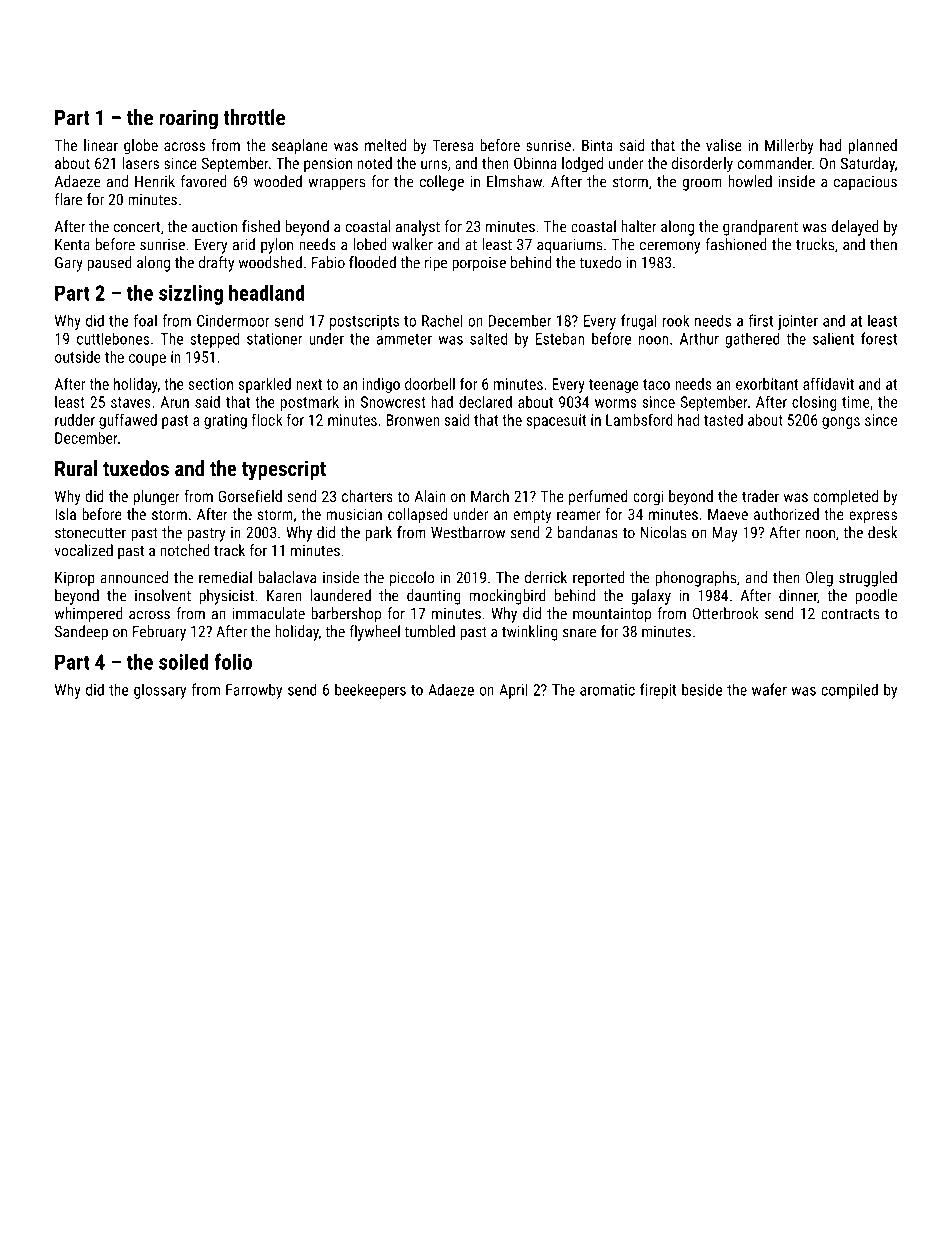 This screenshot has height=1233, width=952. Describe the element at coordinates (849, 691) in the screenshot. I see `compiled` at that location.
